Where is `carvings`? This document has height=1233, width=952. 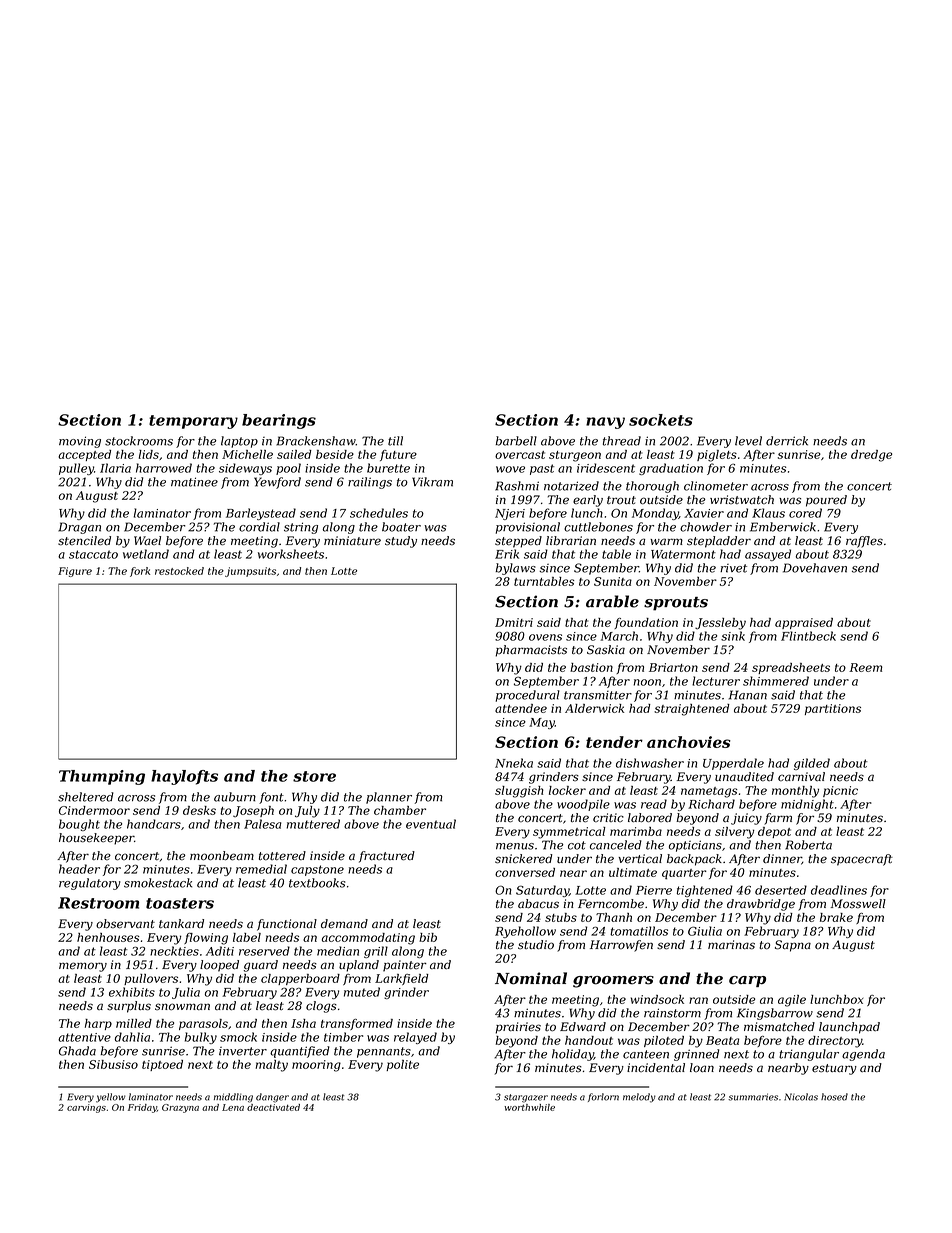 carvings is located at coordinates (86, 1108).
